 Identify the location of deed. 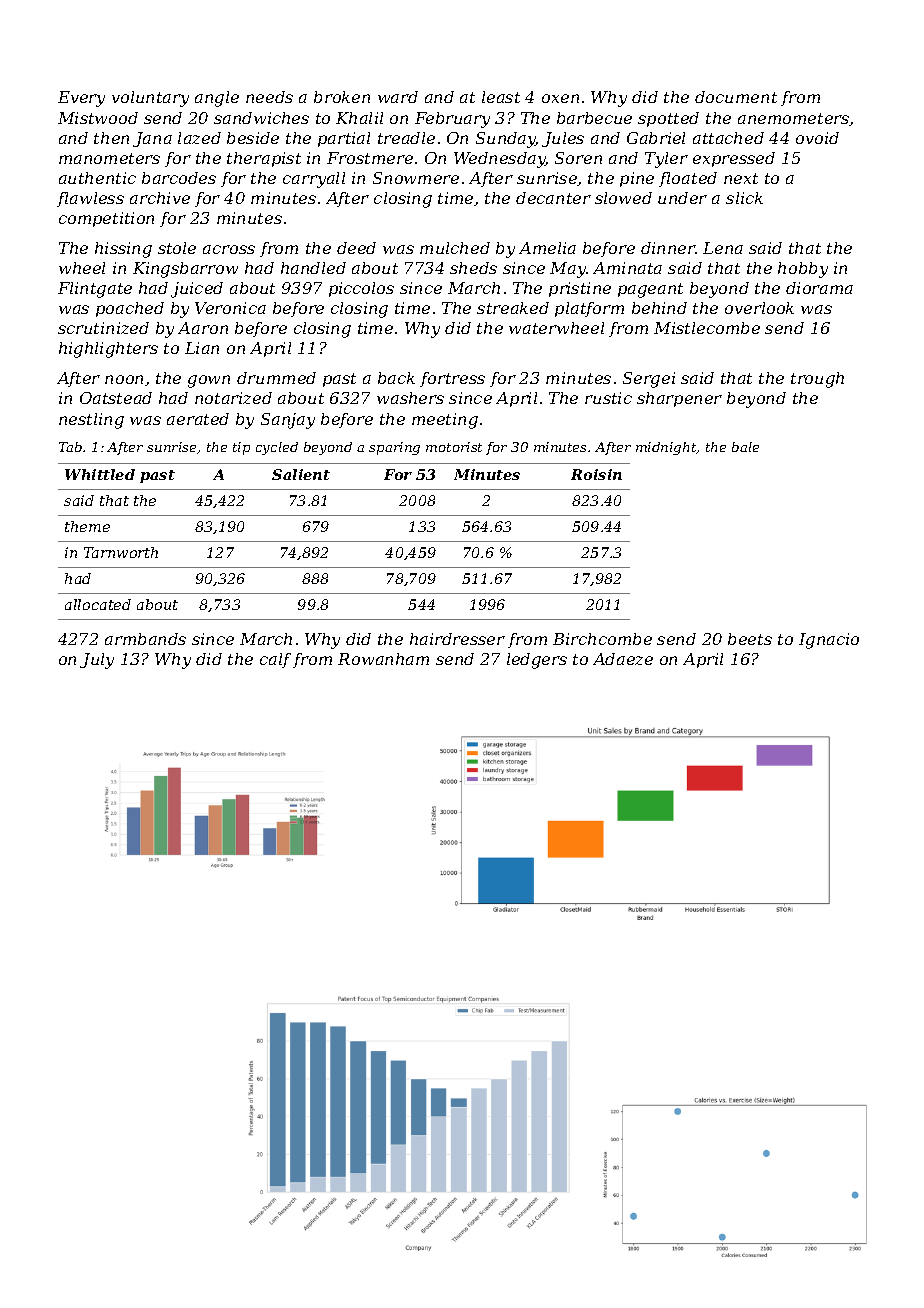
(356, 248).
